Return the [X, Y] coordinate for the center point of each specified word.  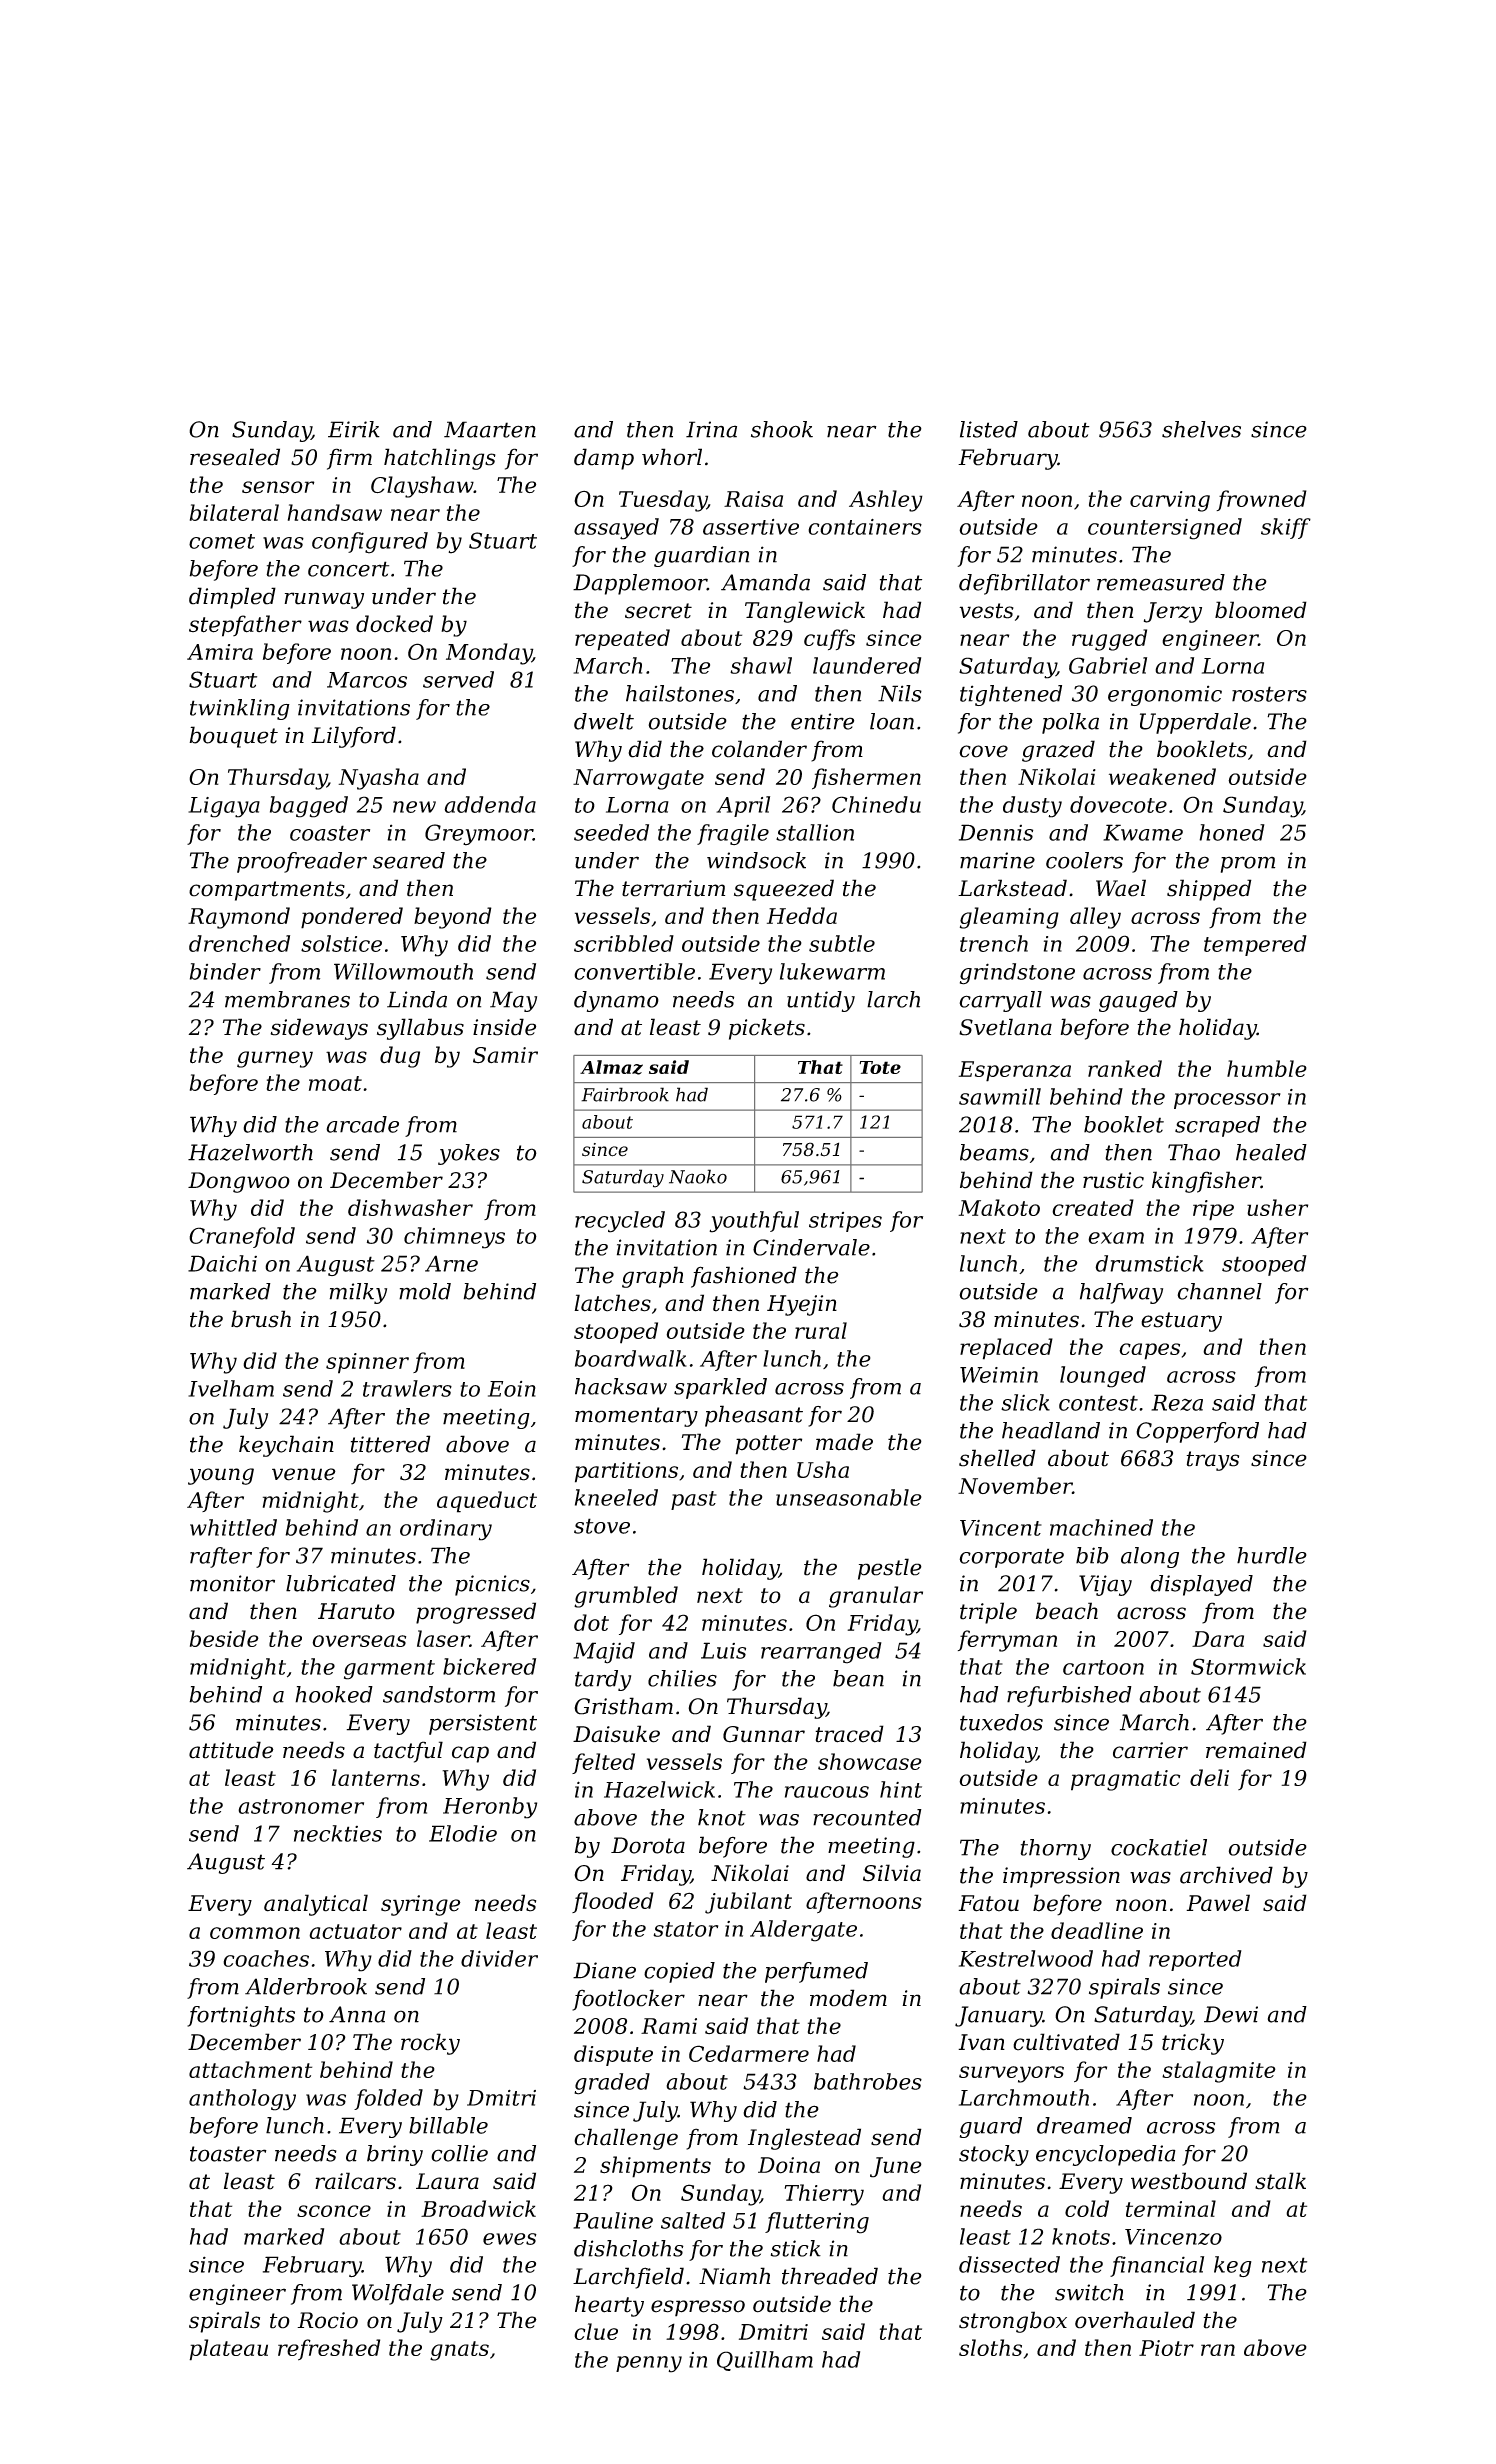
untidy [821, 1001]
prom [1248, 864]
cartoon [1103, 1667]
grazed [1058, 751]
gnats [459, 2351]
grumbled [626, 1597]
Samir [505, 1055]
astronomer [301, 1806]
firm [349, 459]
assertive [751, 527]
